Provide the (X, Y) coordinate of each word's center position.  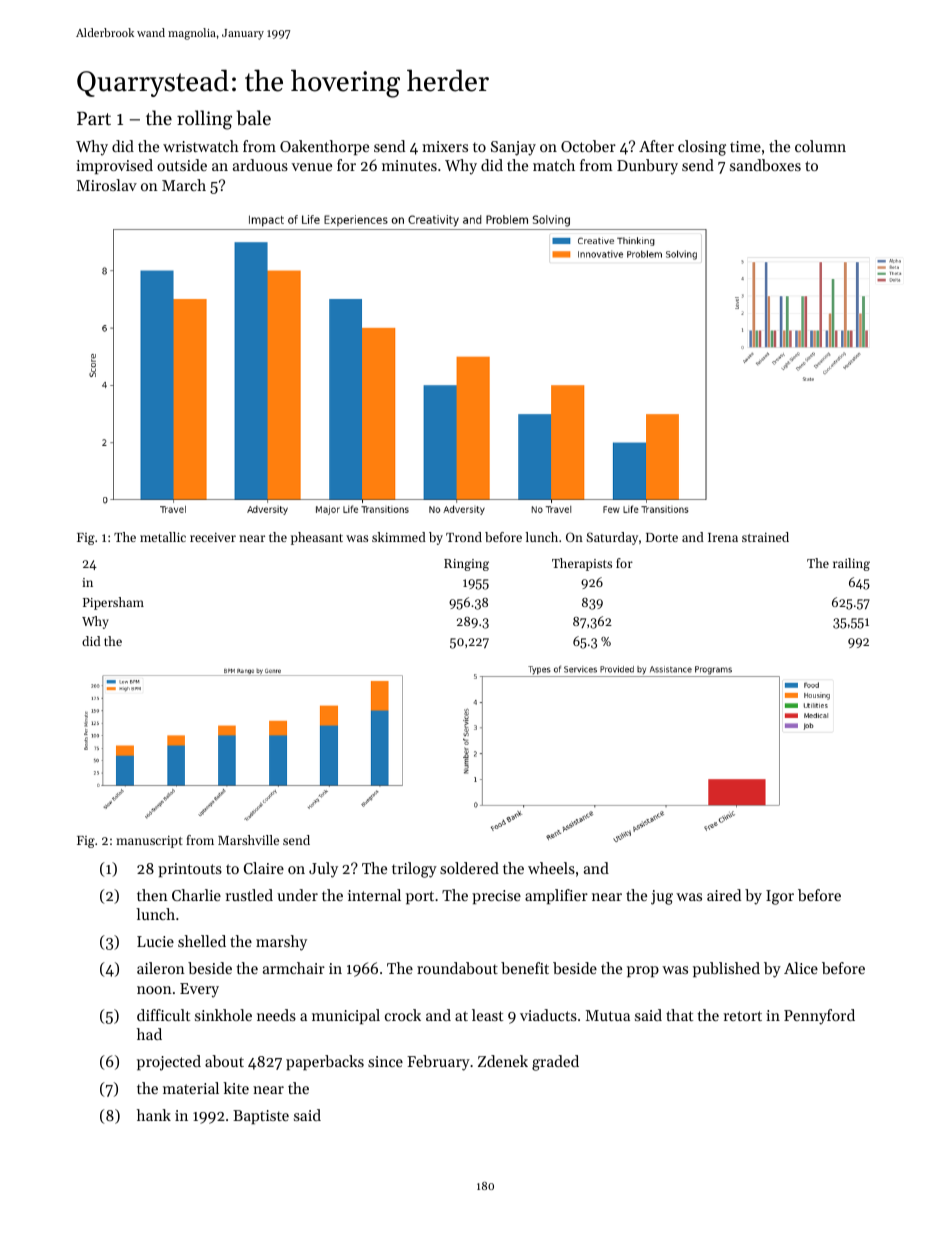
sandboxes (765, 165)
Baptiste (261, 1117)
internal (374, 895)
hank (154, 1115)
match (554, 165)
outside (182, 165)
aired (724, 895)
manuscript (149, 842)
